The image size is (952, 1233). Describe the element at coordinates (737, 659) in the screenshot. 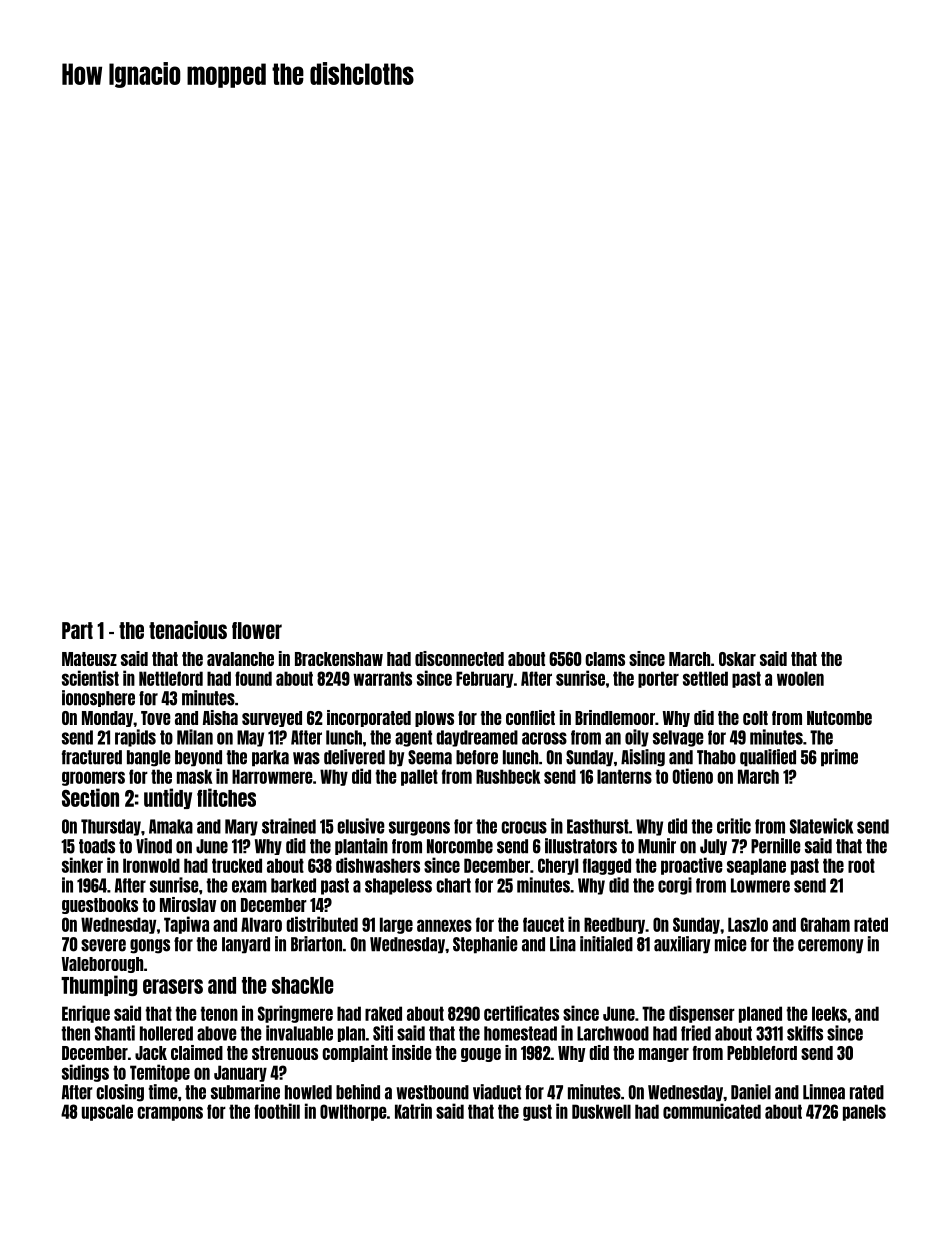

I see `Oskar` at that location.
